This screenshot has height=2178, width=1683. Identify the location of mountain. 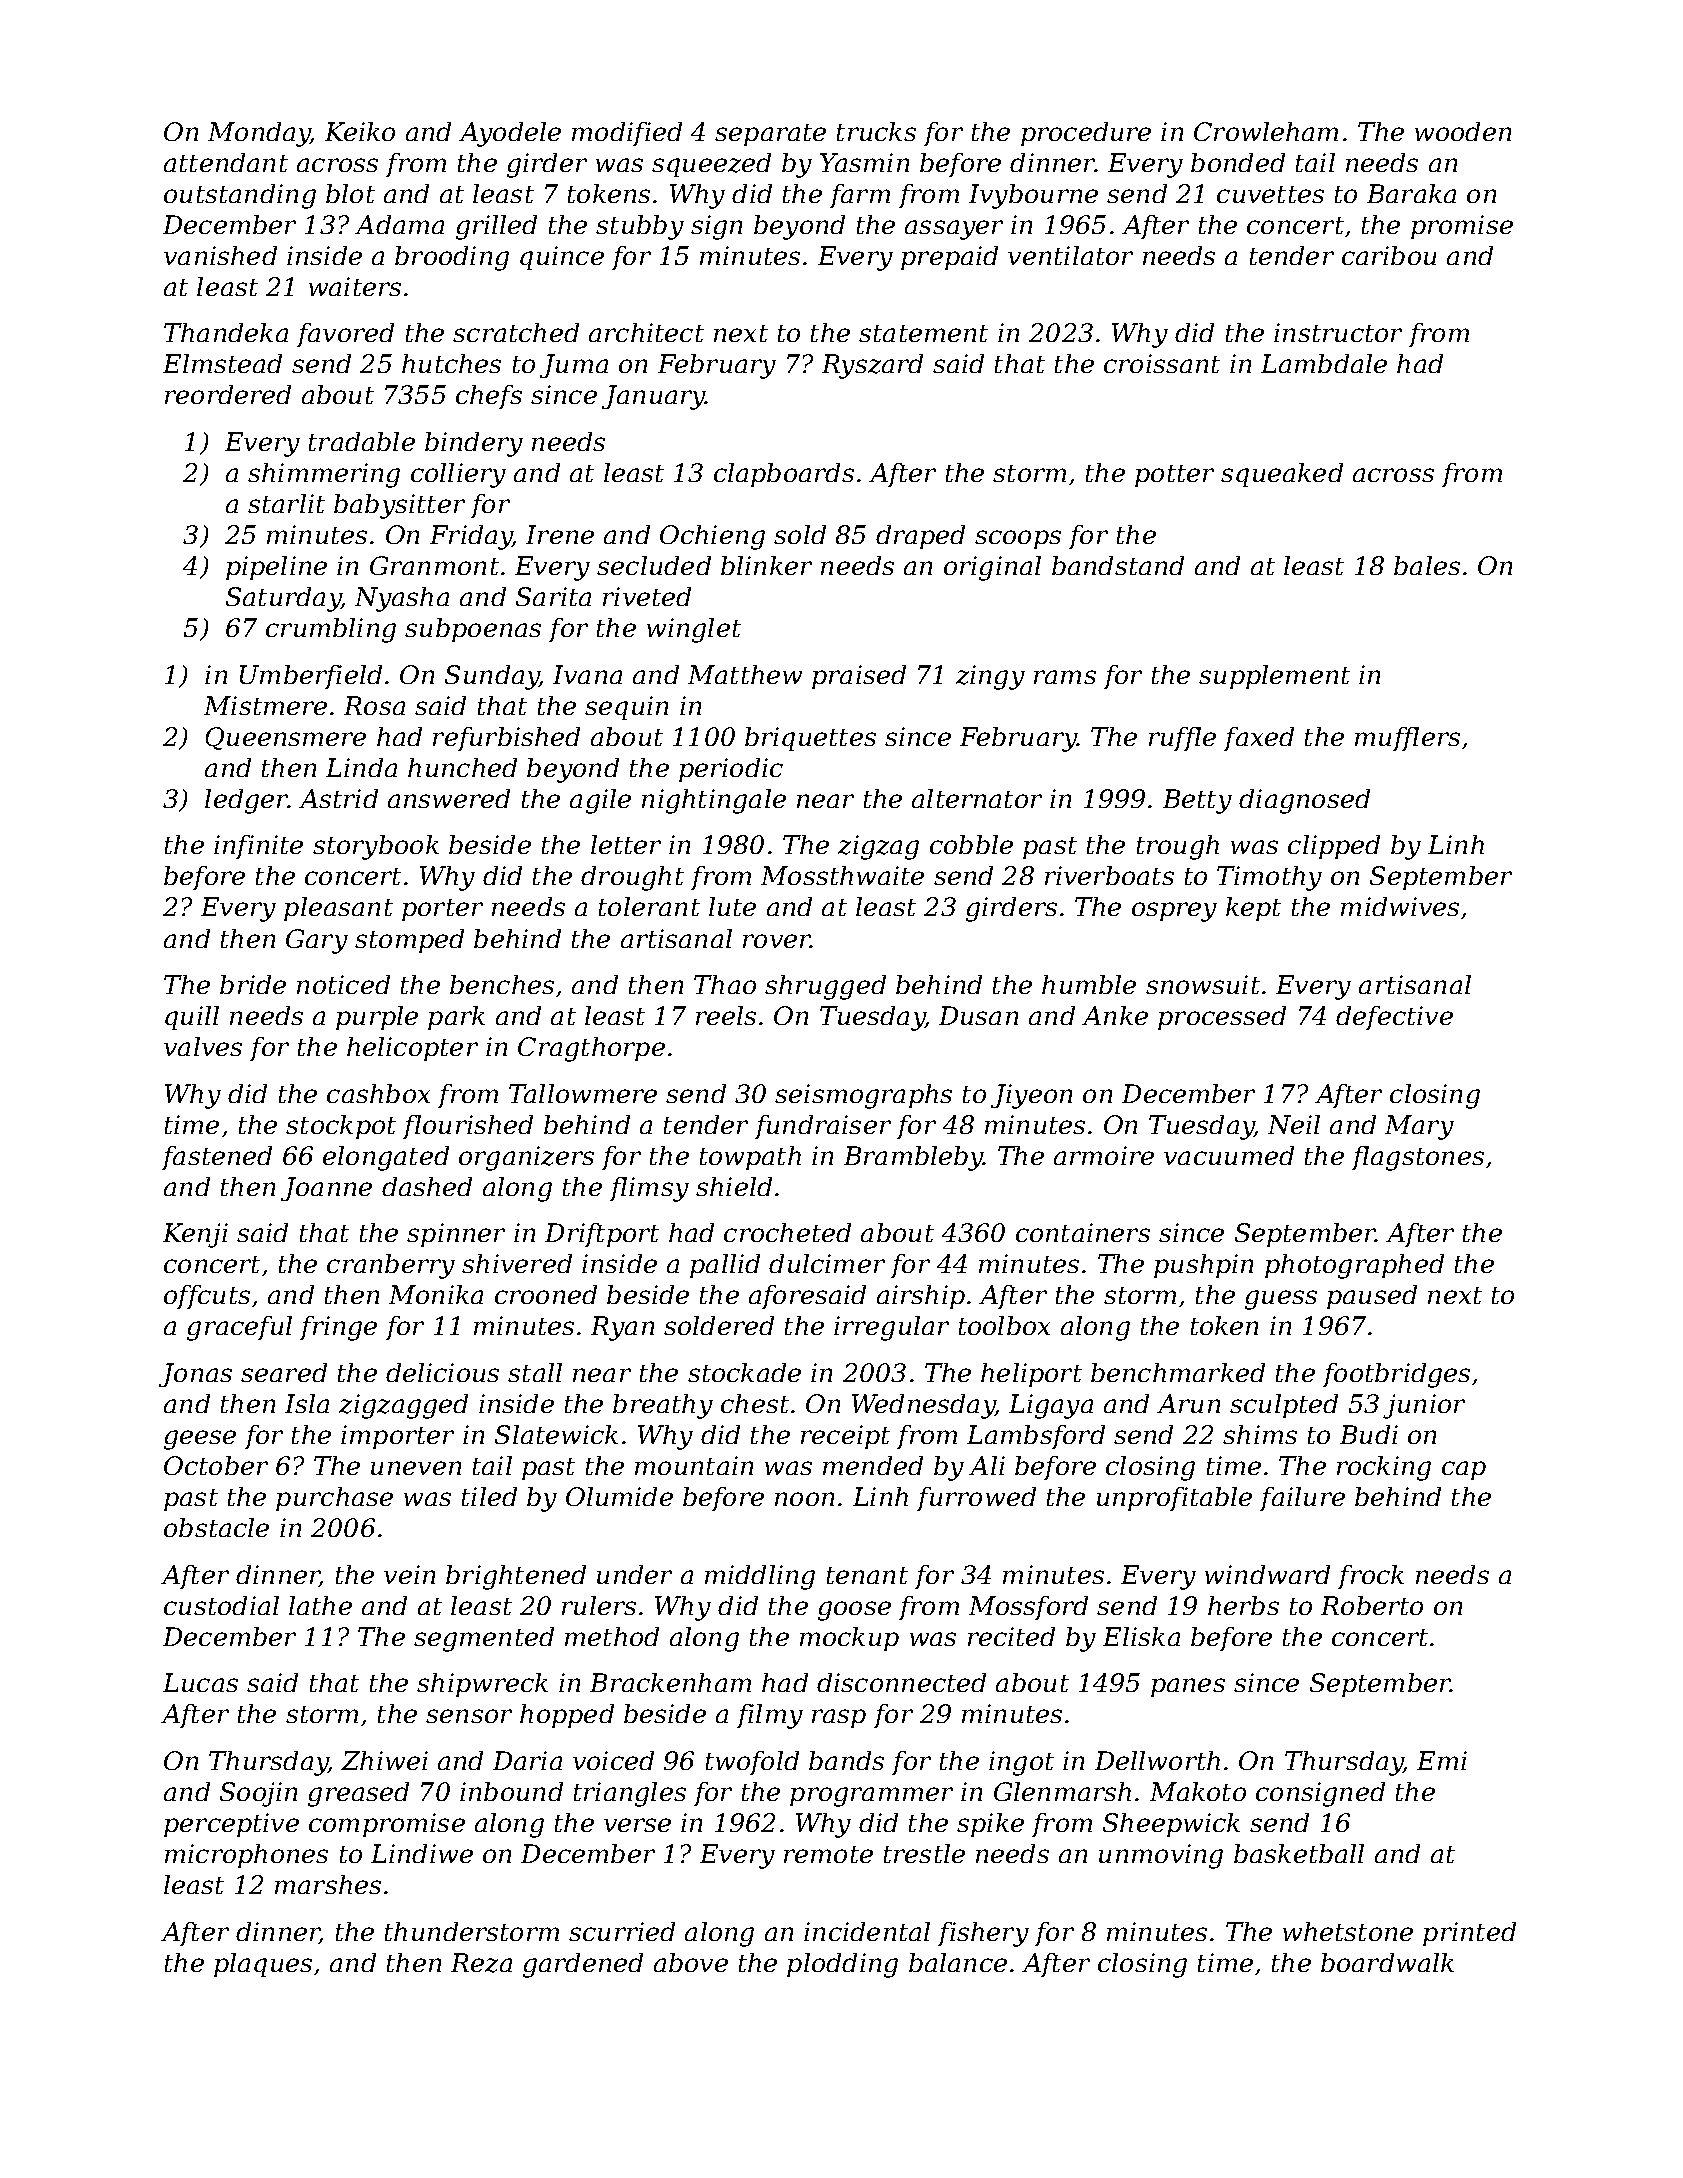
(694, 1465).
